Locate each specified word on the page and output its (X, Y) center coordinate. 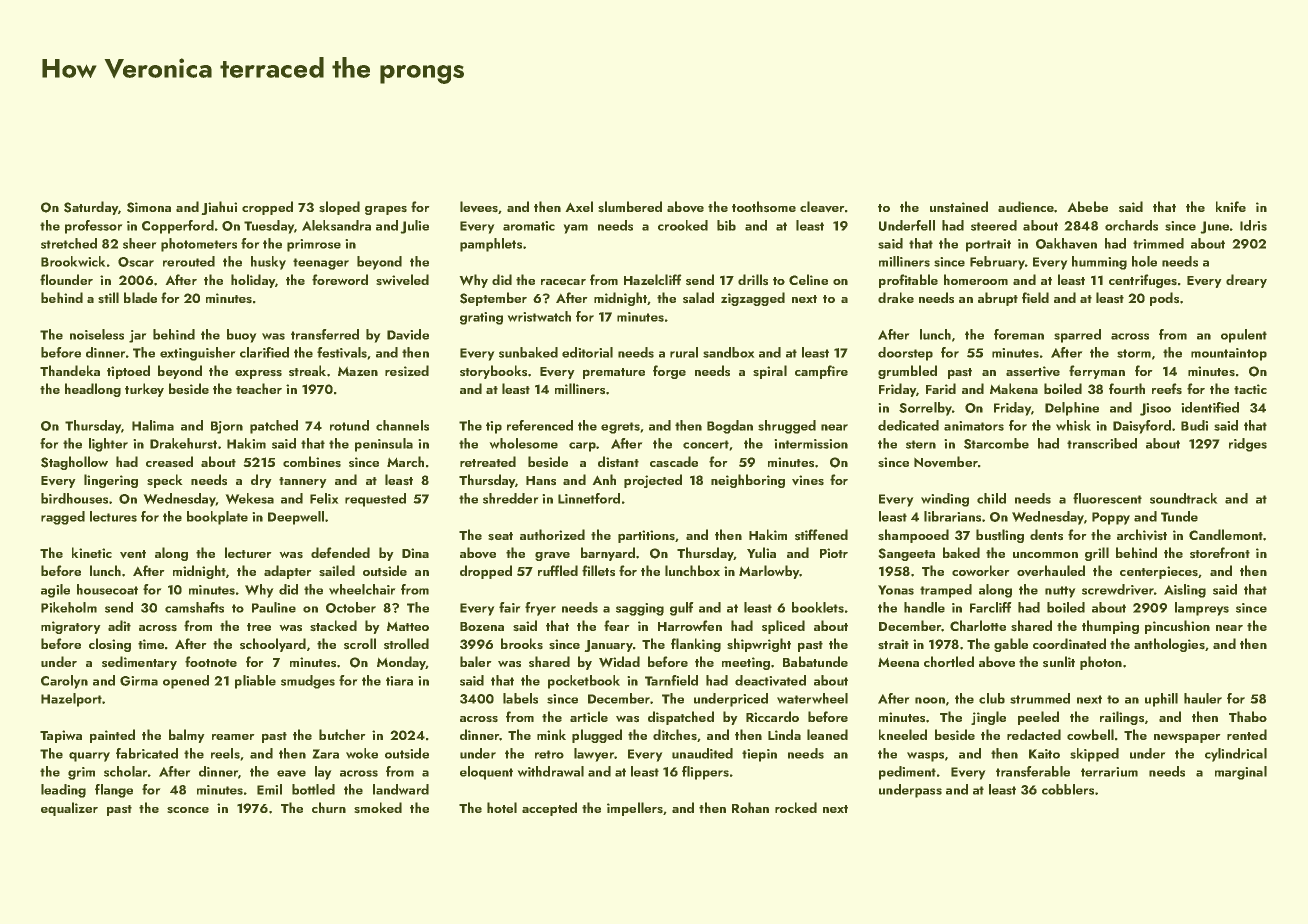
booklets (818, 607)
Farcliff (991, 607)
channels (402, 425)
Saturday (91, 208)
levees (479, 207)
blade (140, 297)
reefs (1167, 389)
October (351, 607)
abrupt (998, 299)
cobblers (1068, 789)
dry (261, 481)
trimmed (1158, 243)
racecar (563, 282)
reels (225, 753)
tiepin (759, 755)
